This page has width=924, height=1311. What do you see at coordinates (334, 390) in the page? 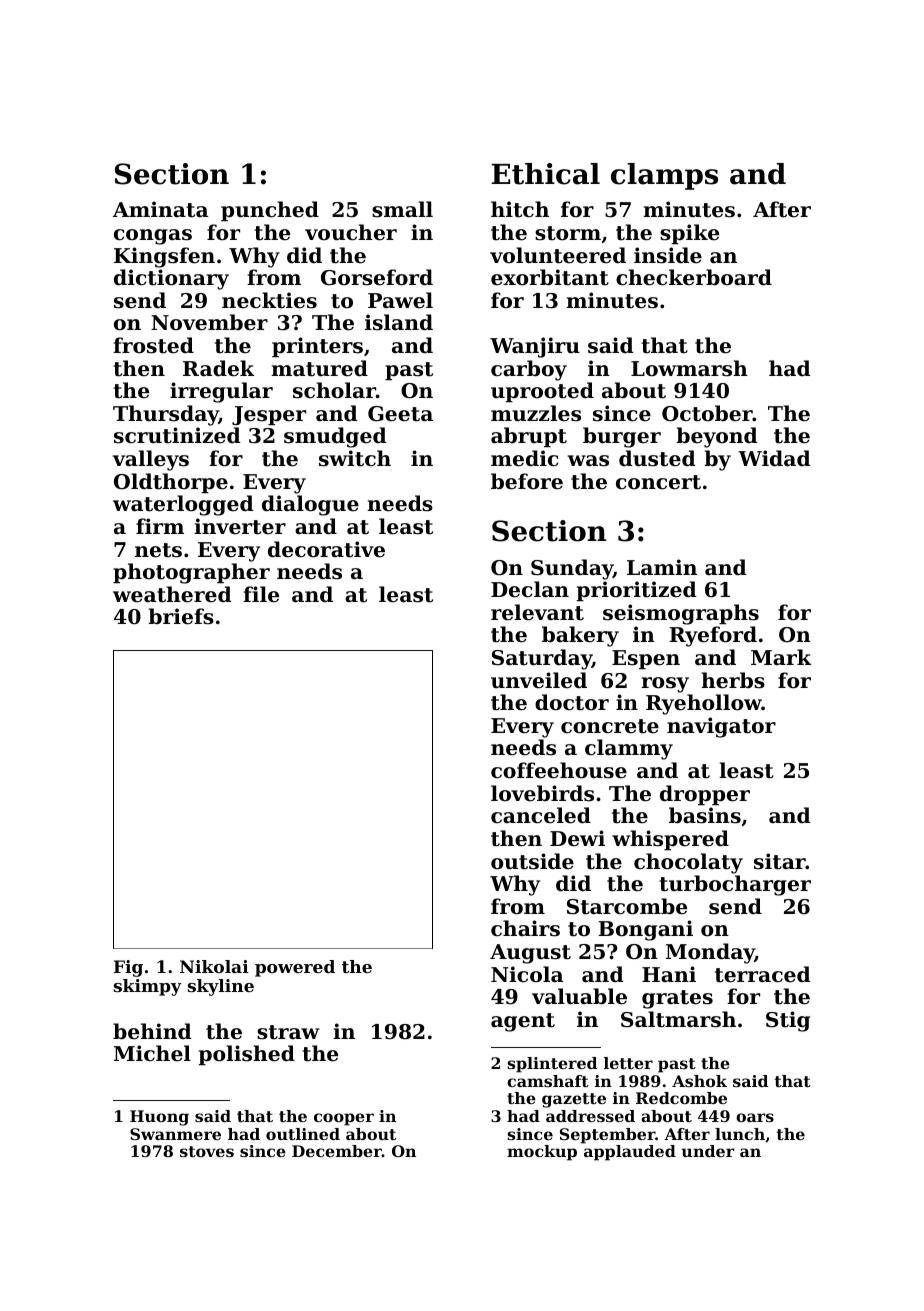
I see `scholar` at bounding box center [334, 390].
